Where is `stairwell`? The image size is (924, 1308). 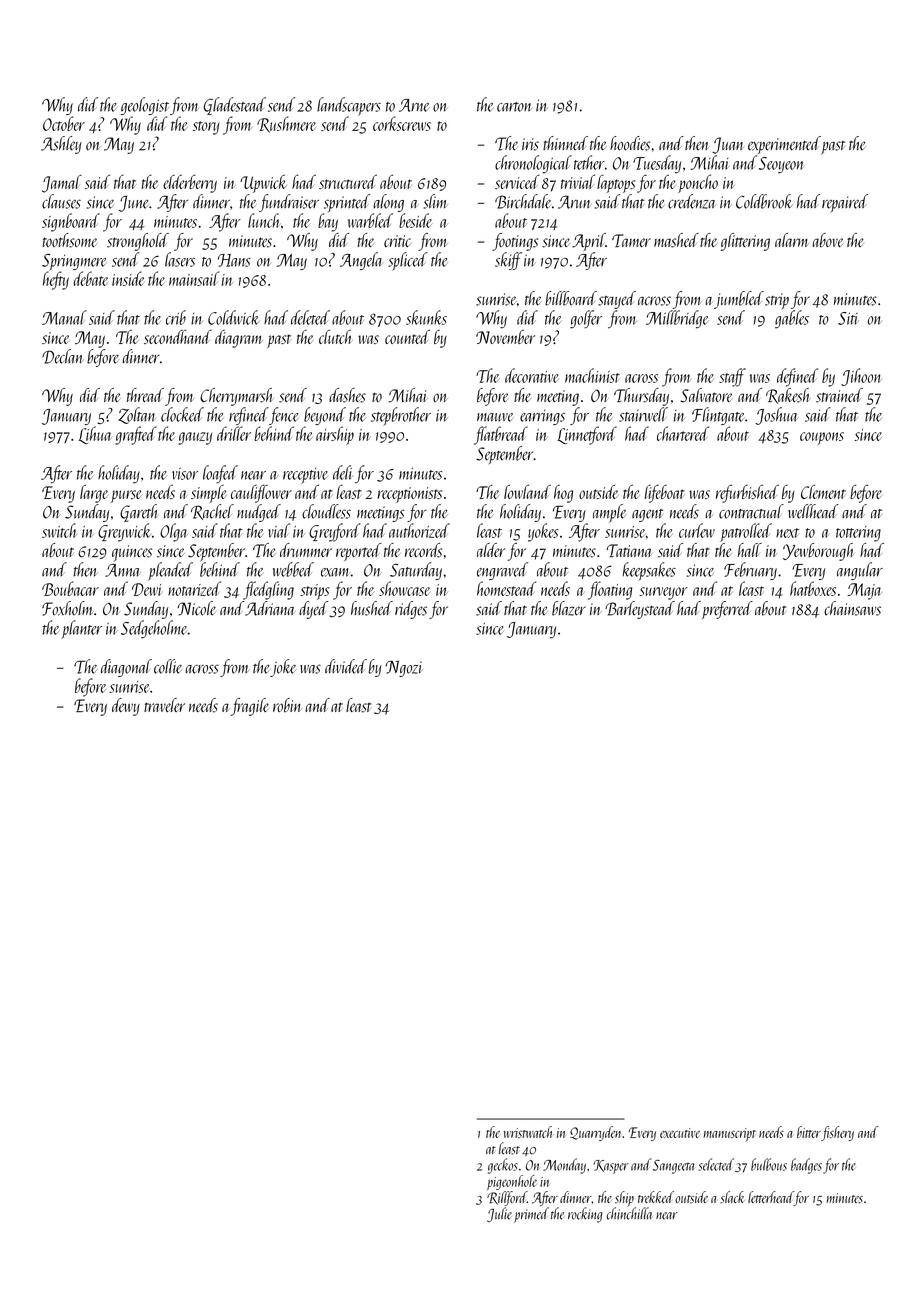 stairwell is located at coordinates (643, 414).
